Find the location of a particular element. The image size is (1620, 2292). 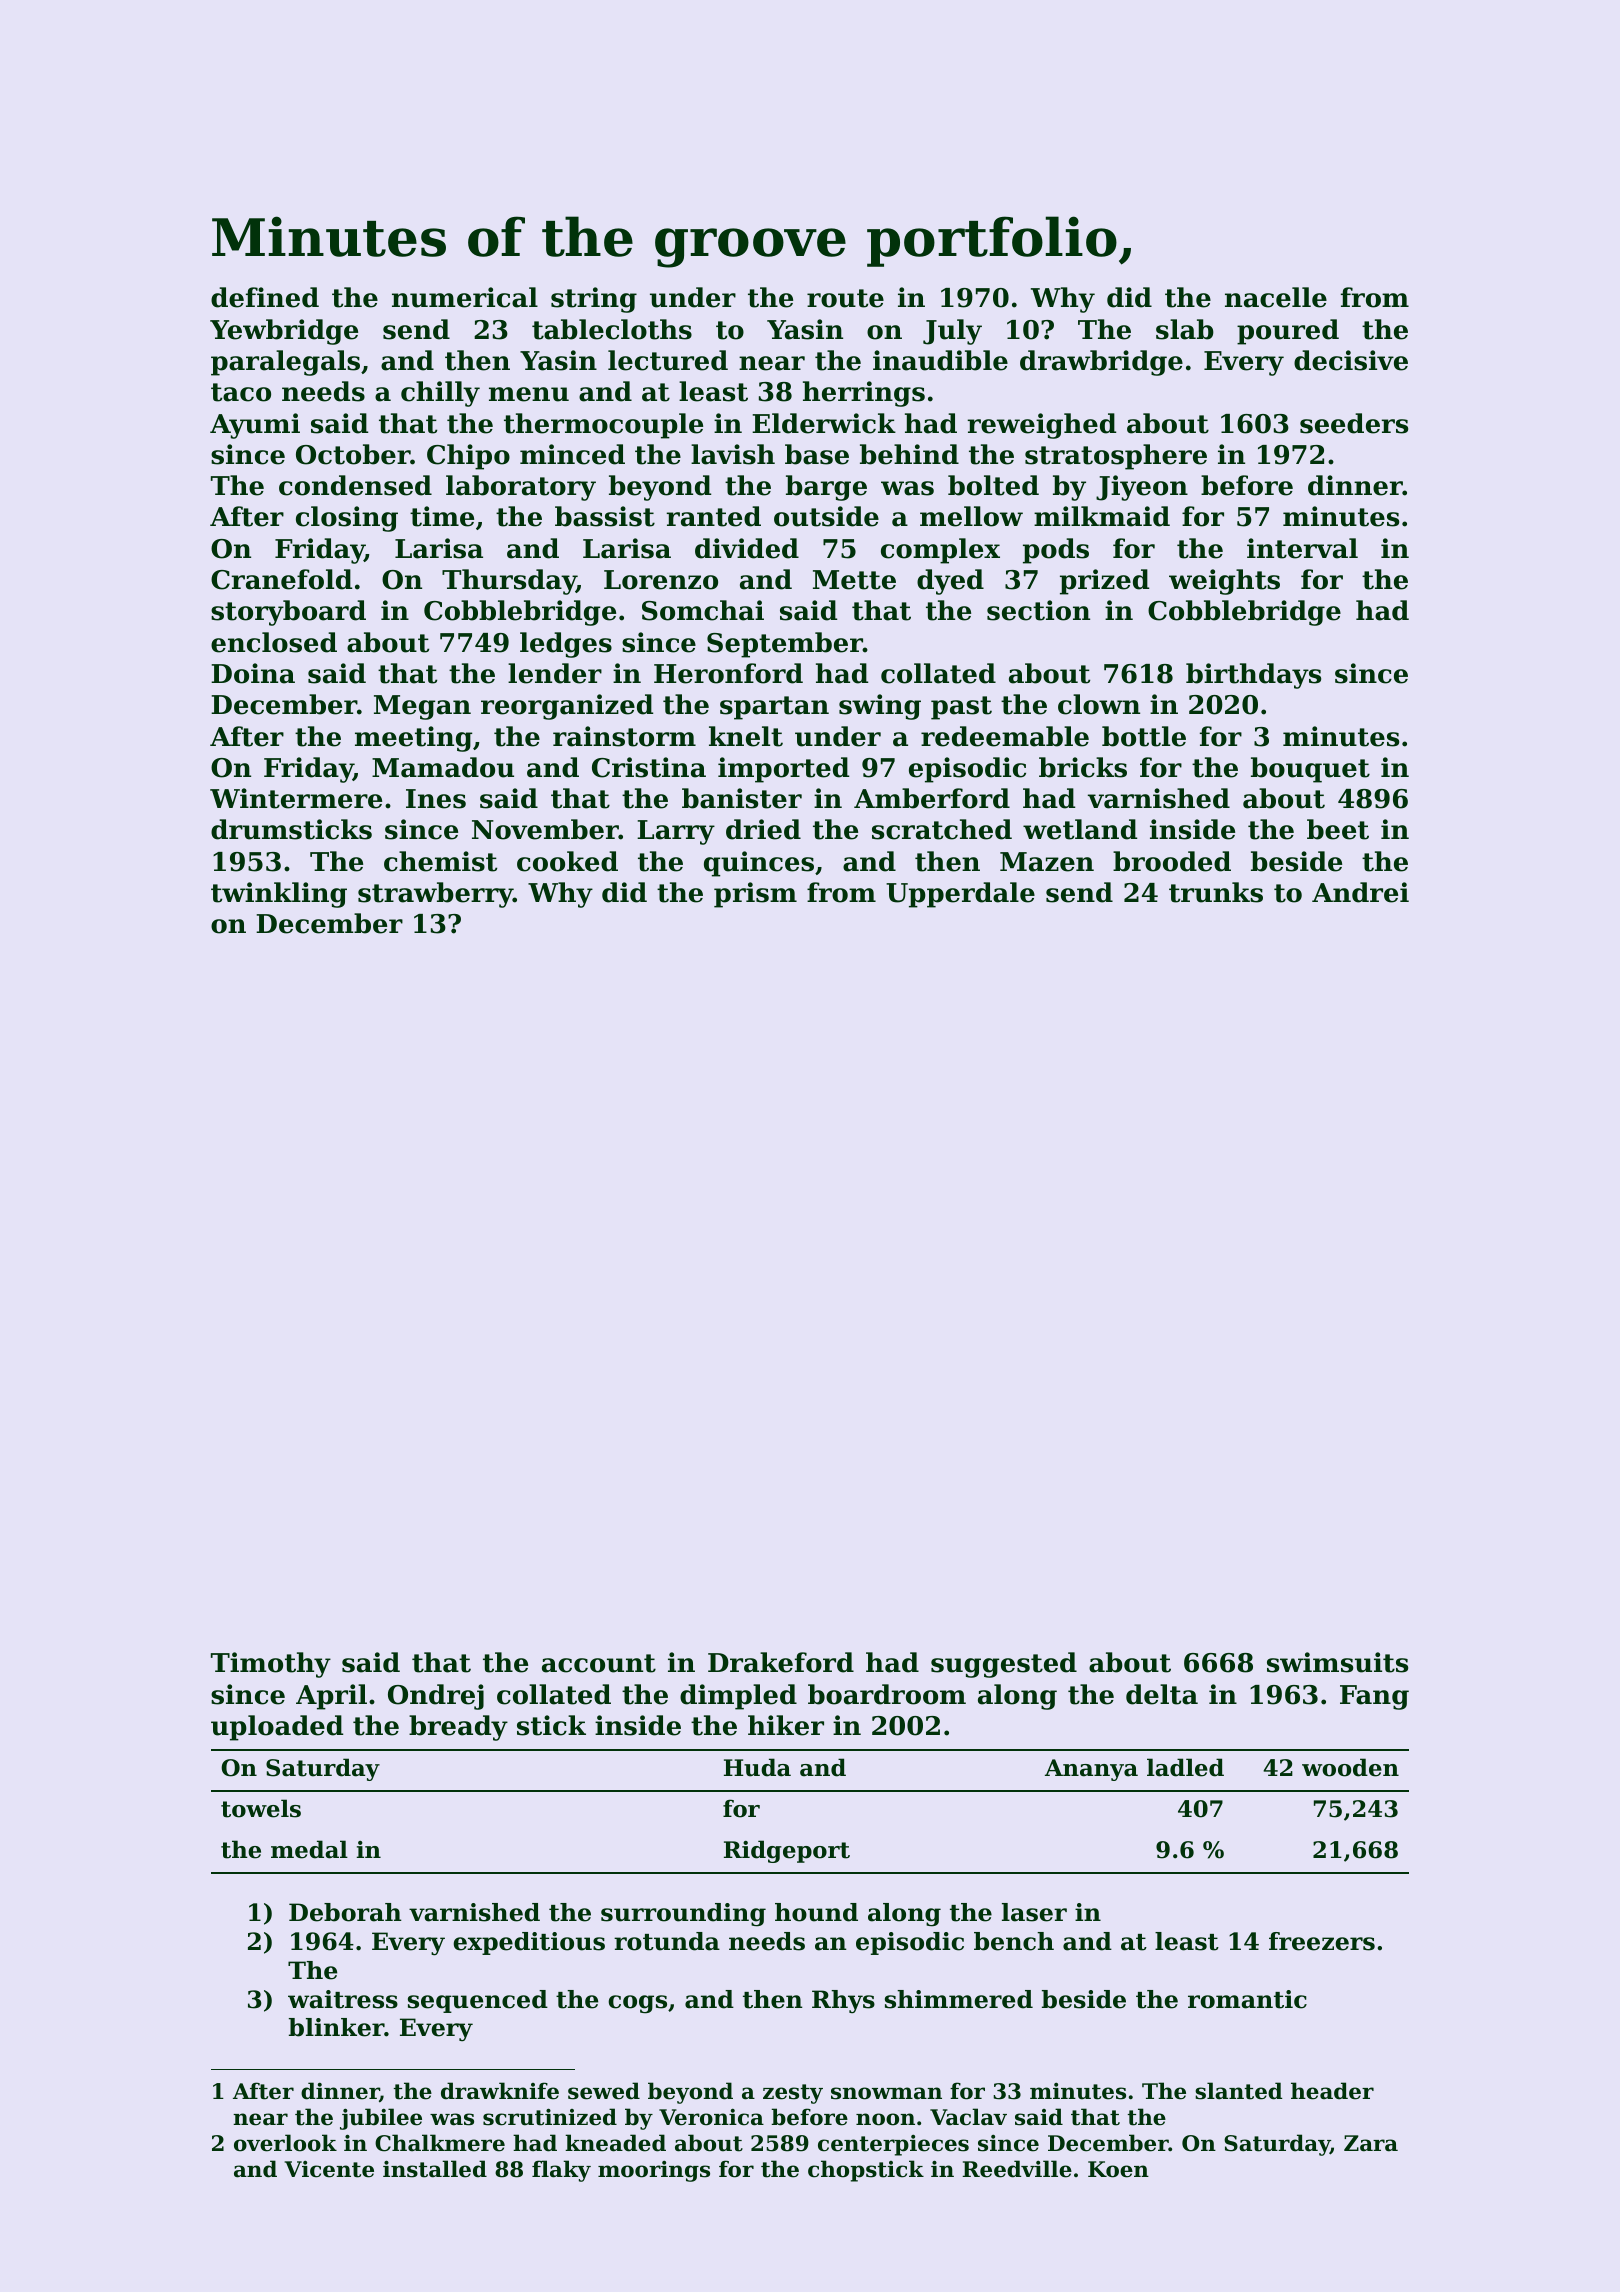

nacelle is located at coordinates (1276, 297).
